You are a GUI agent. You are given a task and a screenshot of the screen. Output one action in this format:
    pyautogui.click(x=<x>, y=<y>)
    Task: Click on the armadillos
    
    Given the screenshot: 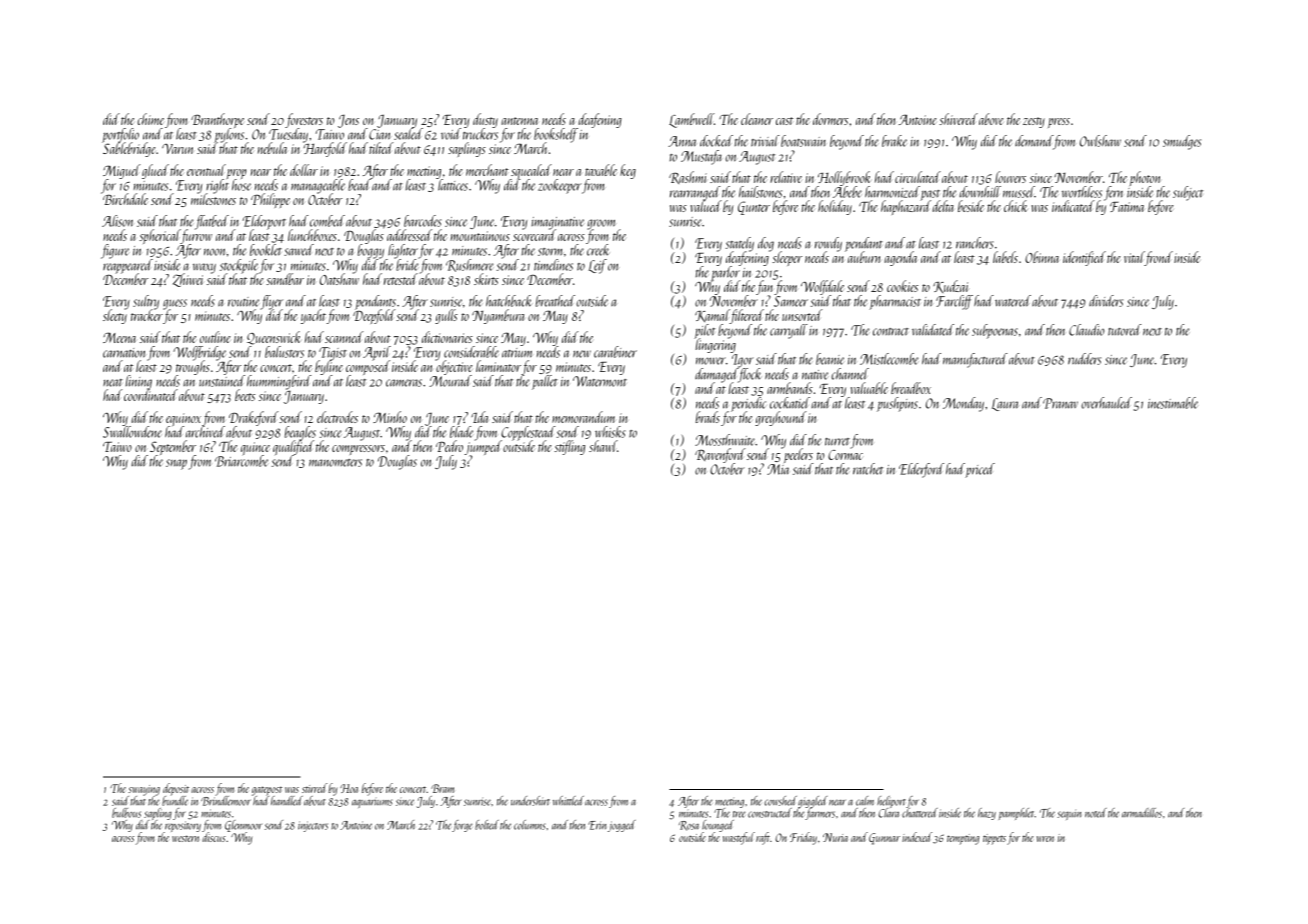 What is the action you would take?
    pyautogui.click(x=1142, y=813)
